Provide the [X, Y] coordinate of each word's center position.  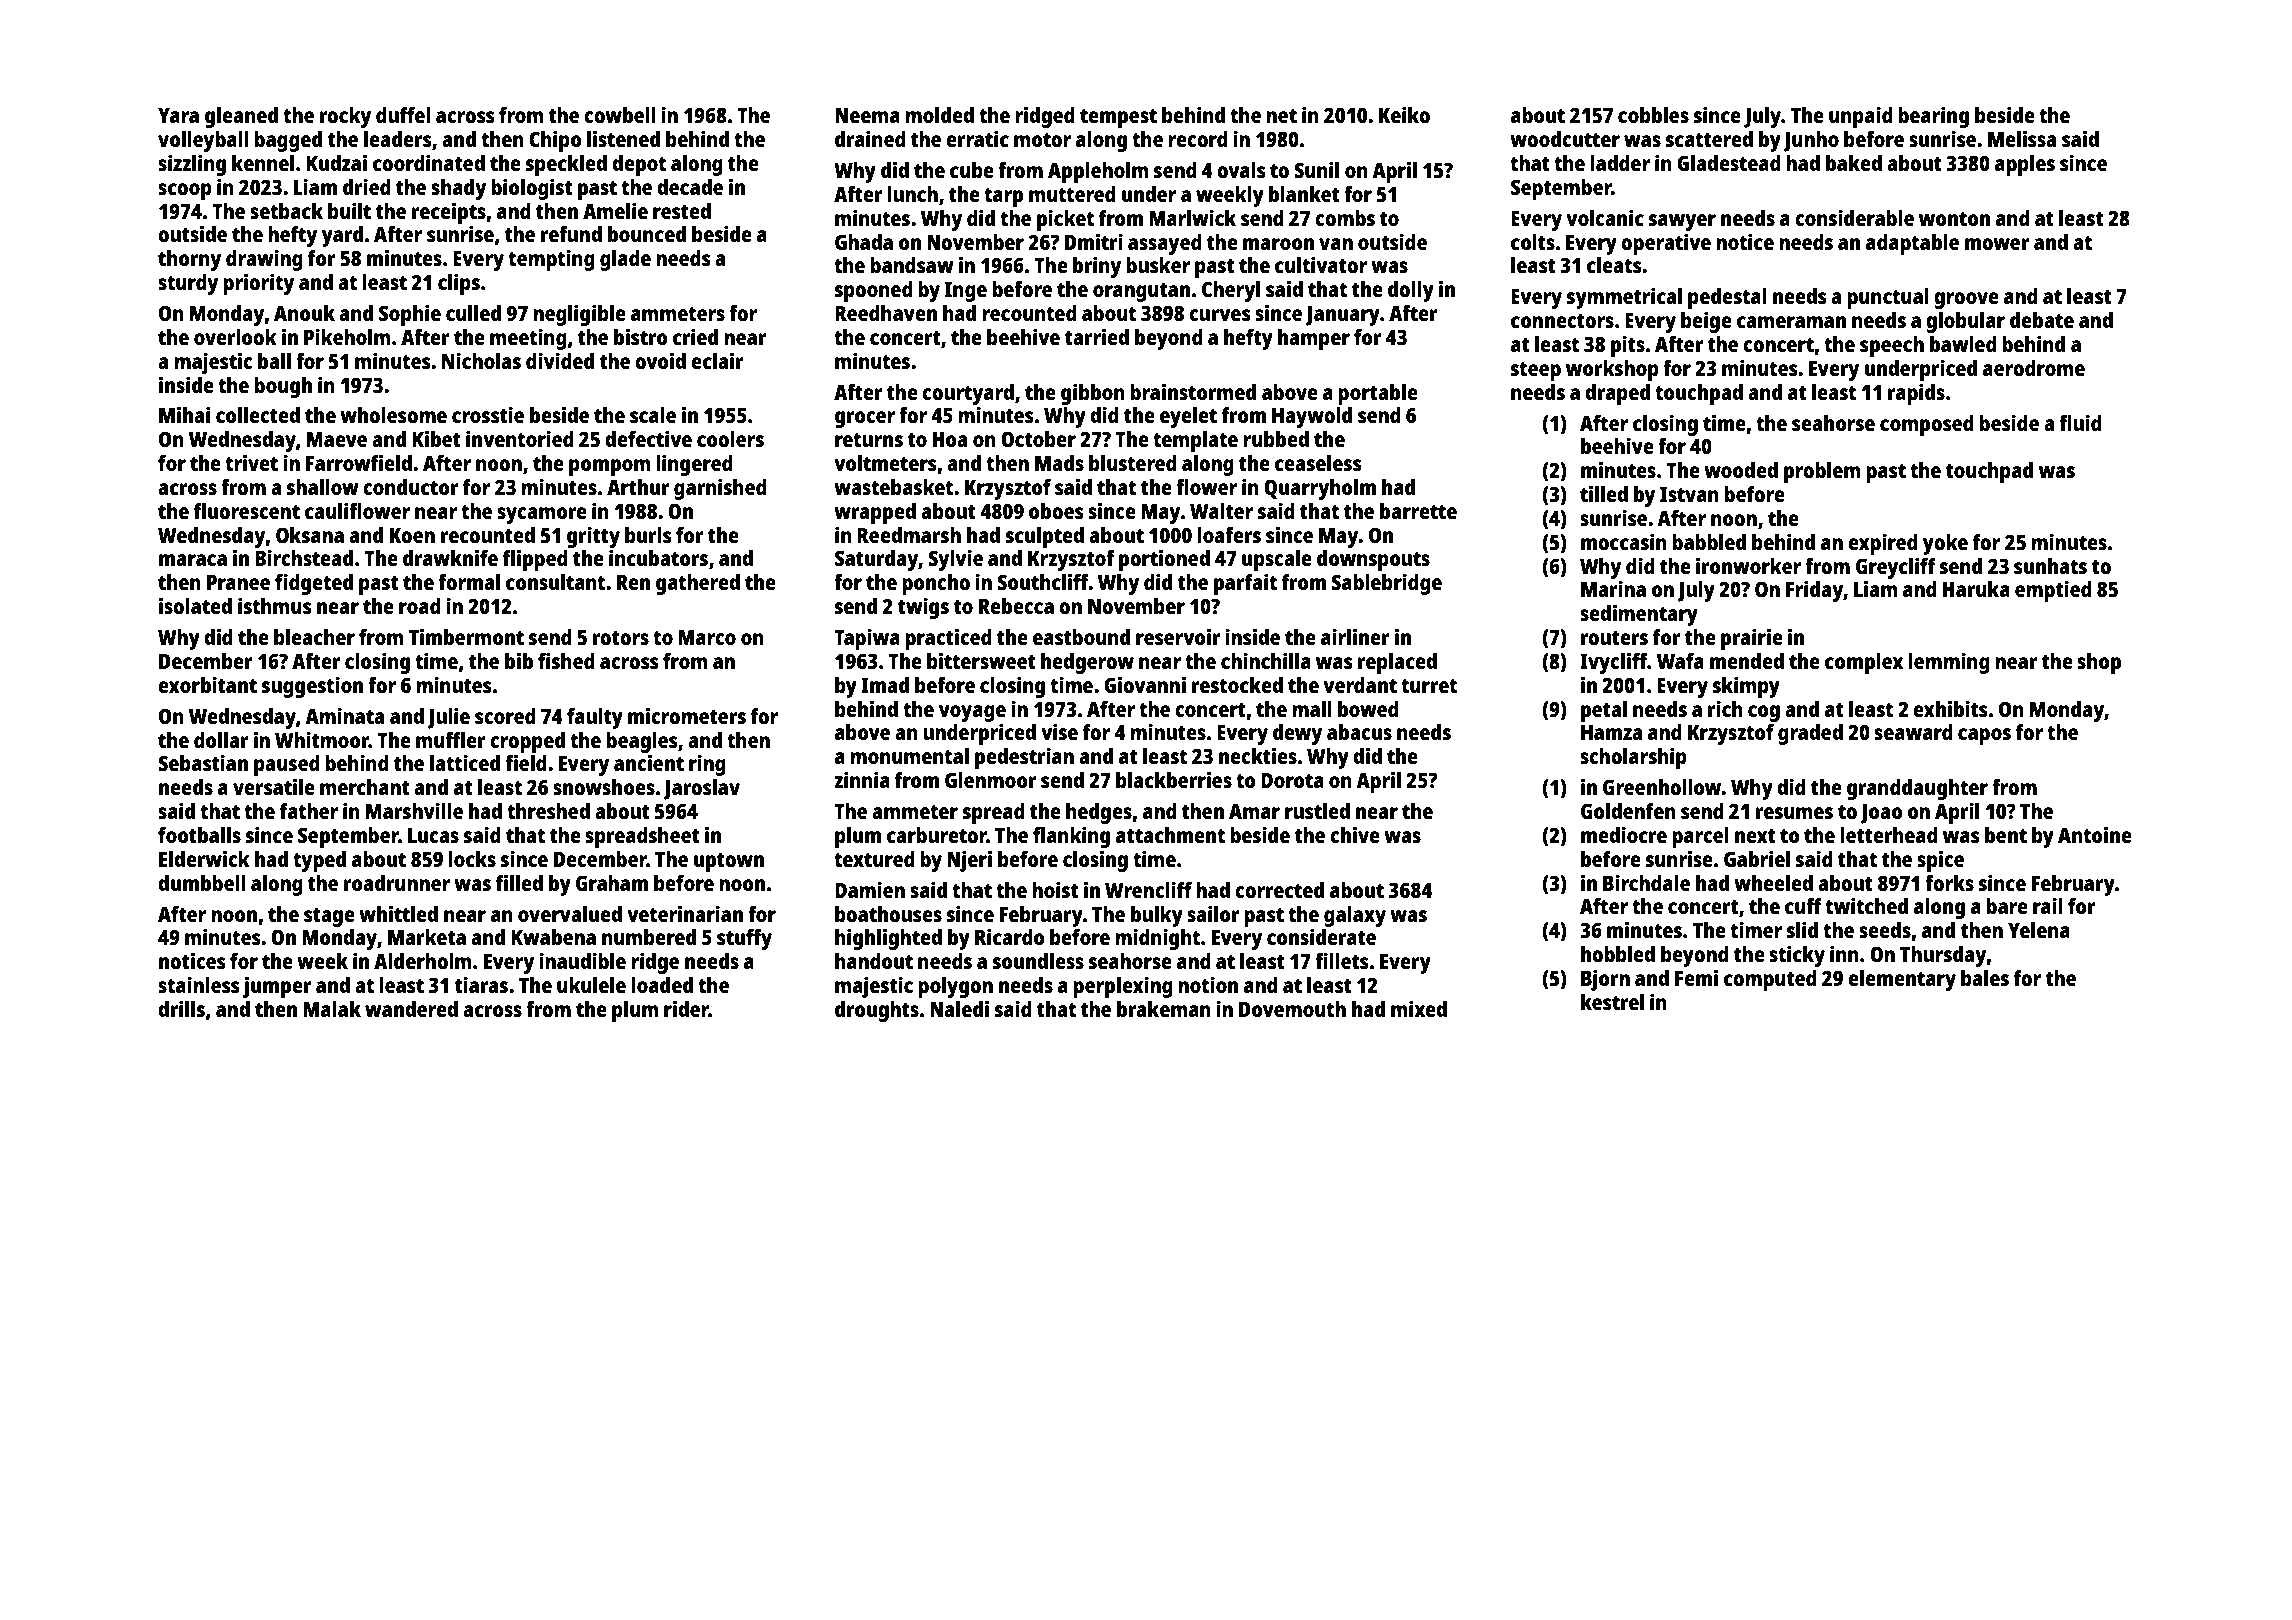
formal [469, 582]
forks [1949, 883]
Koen [412, 535]
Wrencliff [1148, 889]
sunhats [2050, 566]
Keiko [1404, 114]
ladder [1620, 163]
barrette [1418, 511]
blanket [1304, 194]
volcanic [1605, 217]
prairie [1752, 639]
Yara [178, 115]
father [309, 811]
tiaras [481, 984]
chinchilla [1266, 660]
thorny [189, 260]
